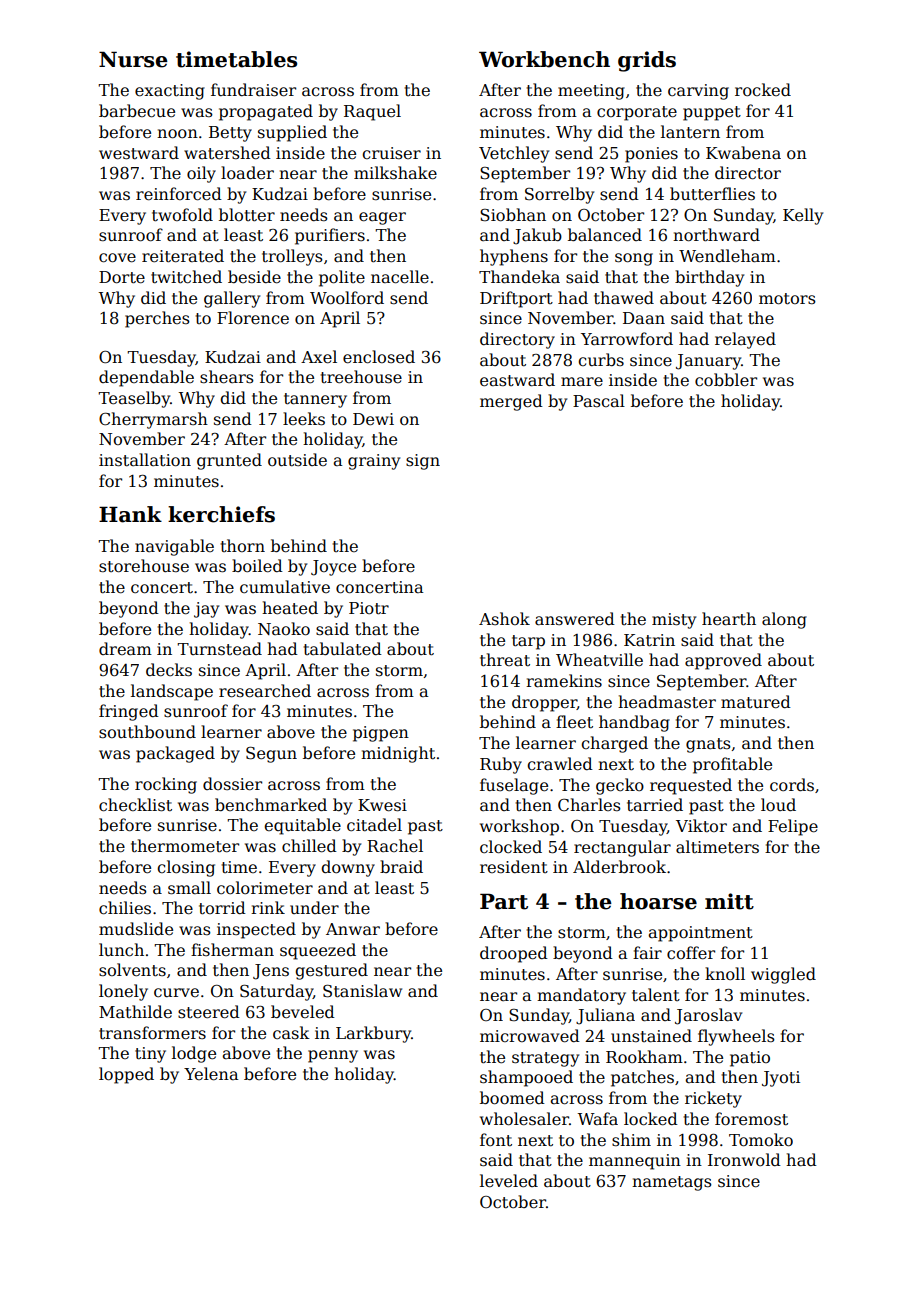 This screenshot has width=924, height=1308. I want to click on Segun, so click(271, 755).
